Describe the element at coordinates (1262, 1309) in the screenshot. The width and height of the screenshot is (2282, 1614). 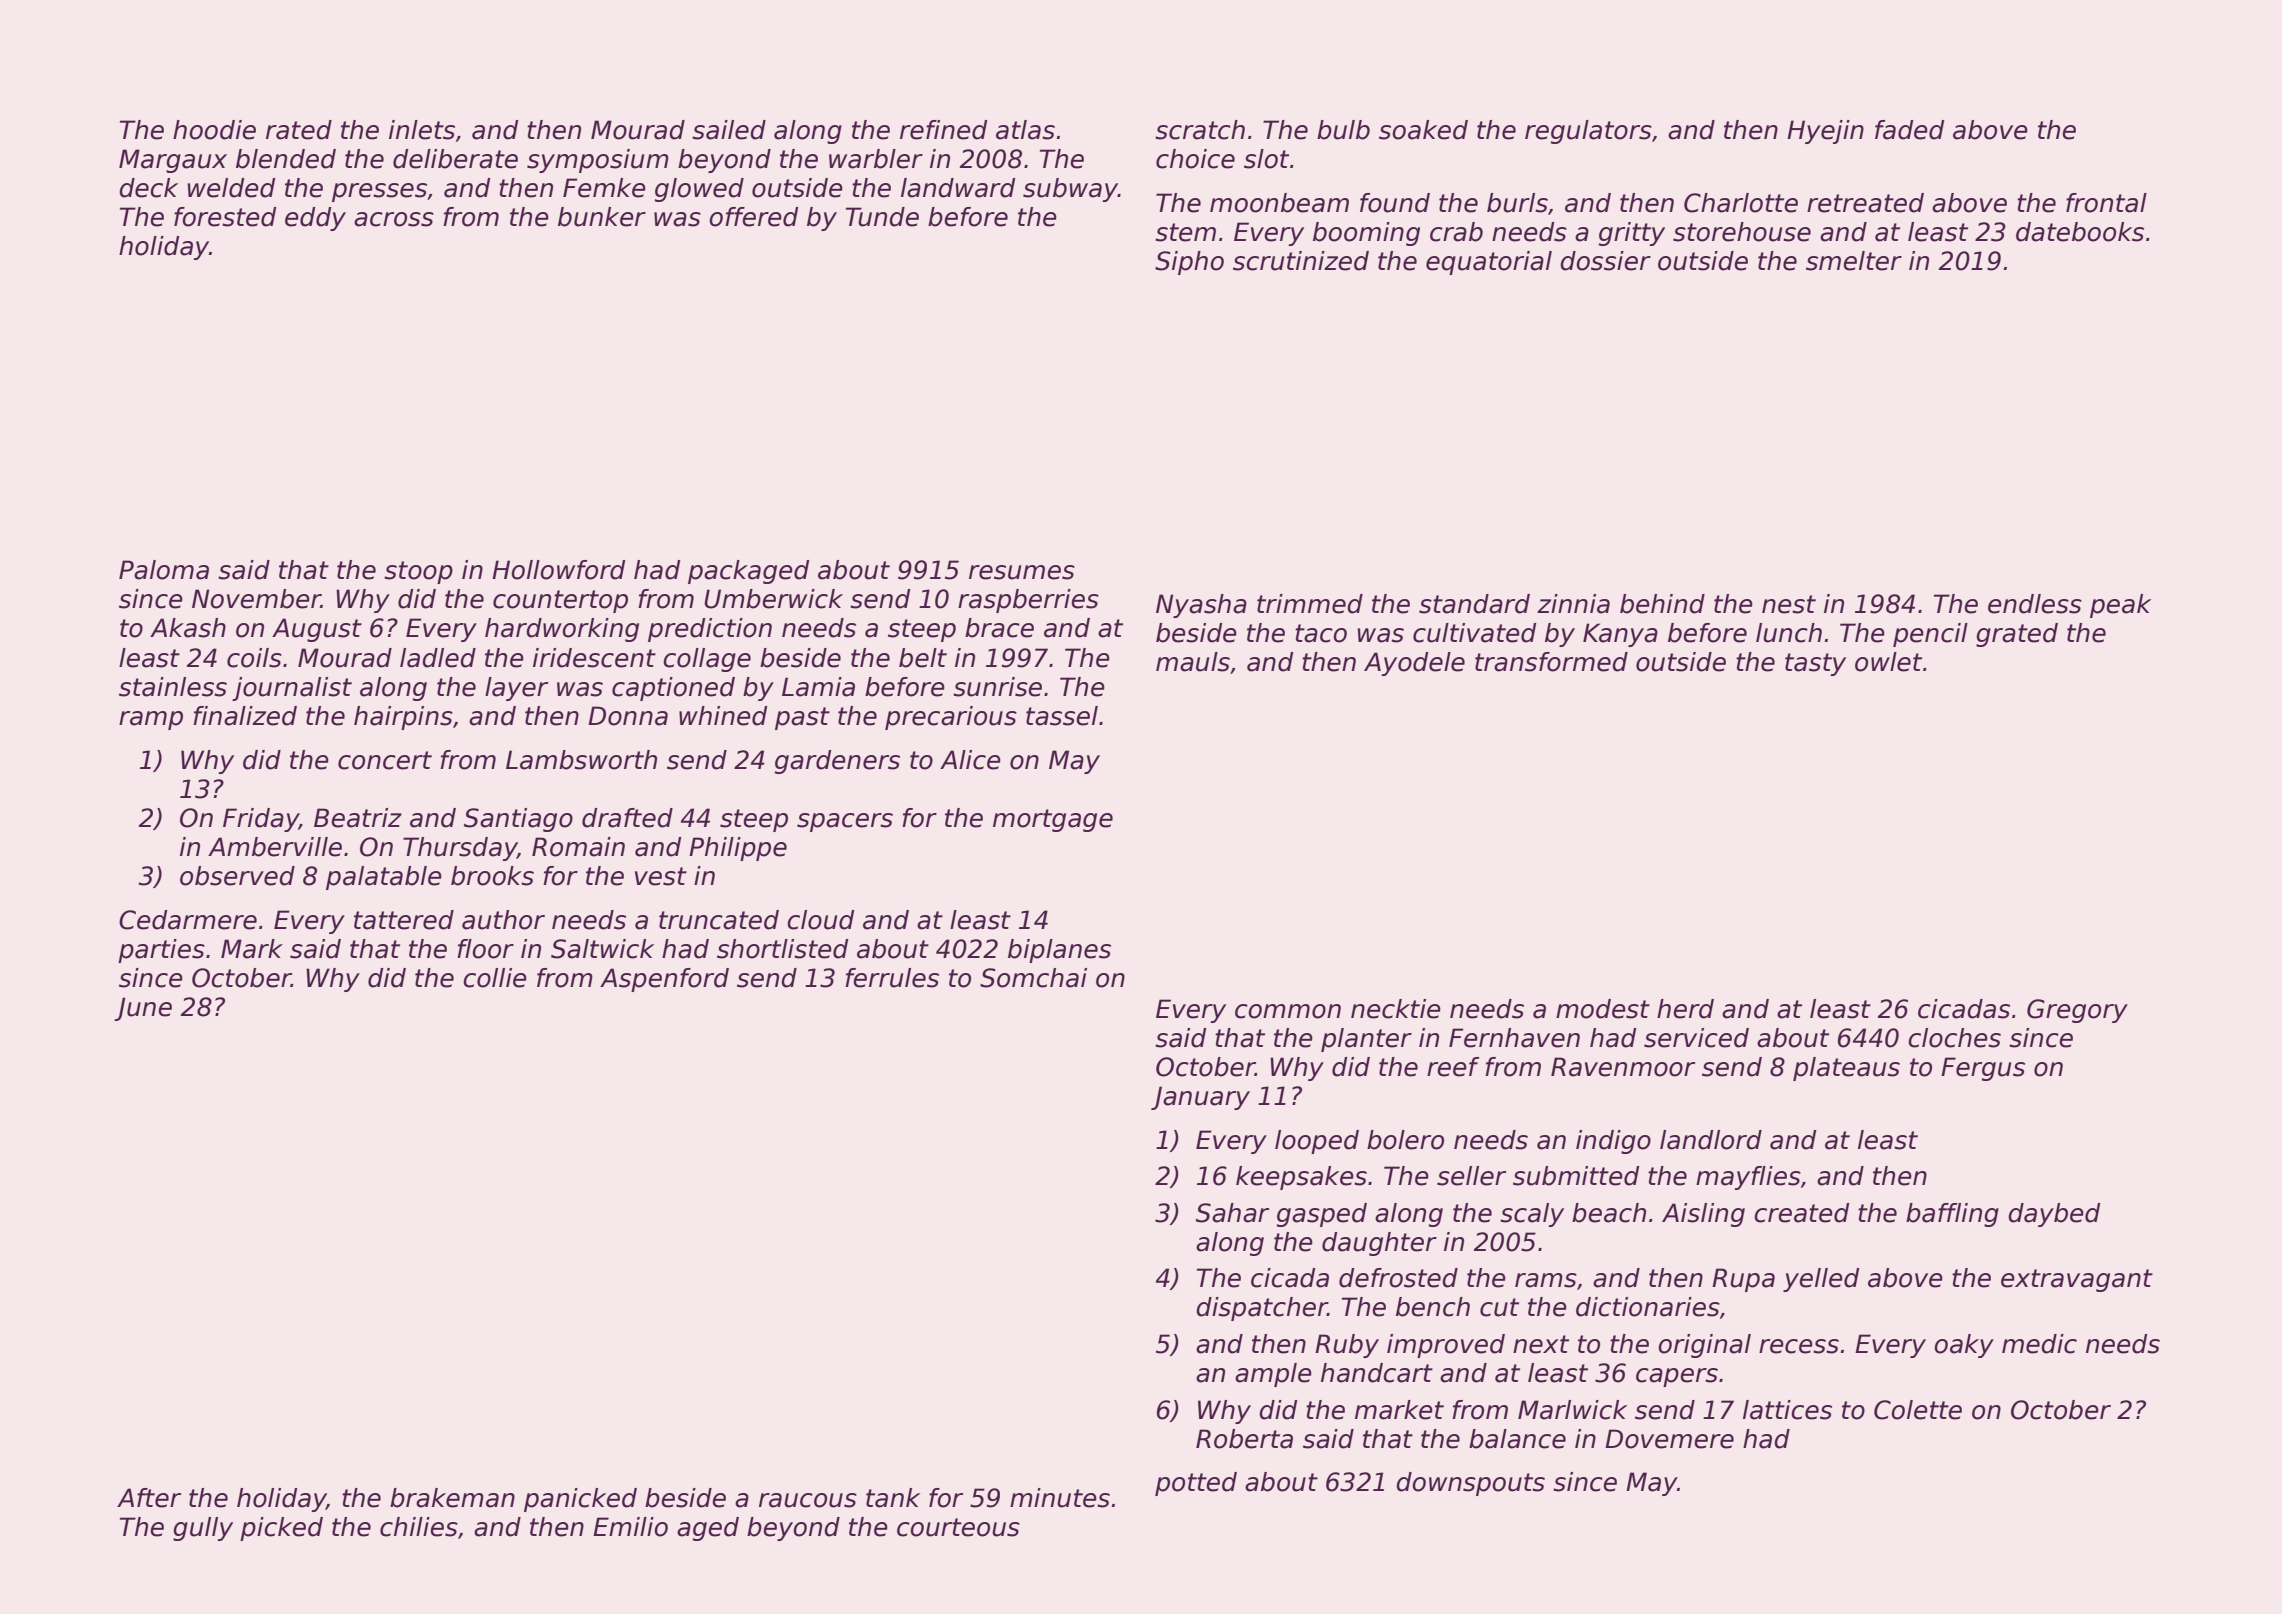
I see `dispatcher` at that location.
